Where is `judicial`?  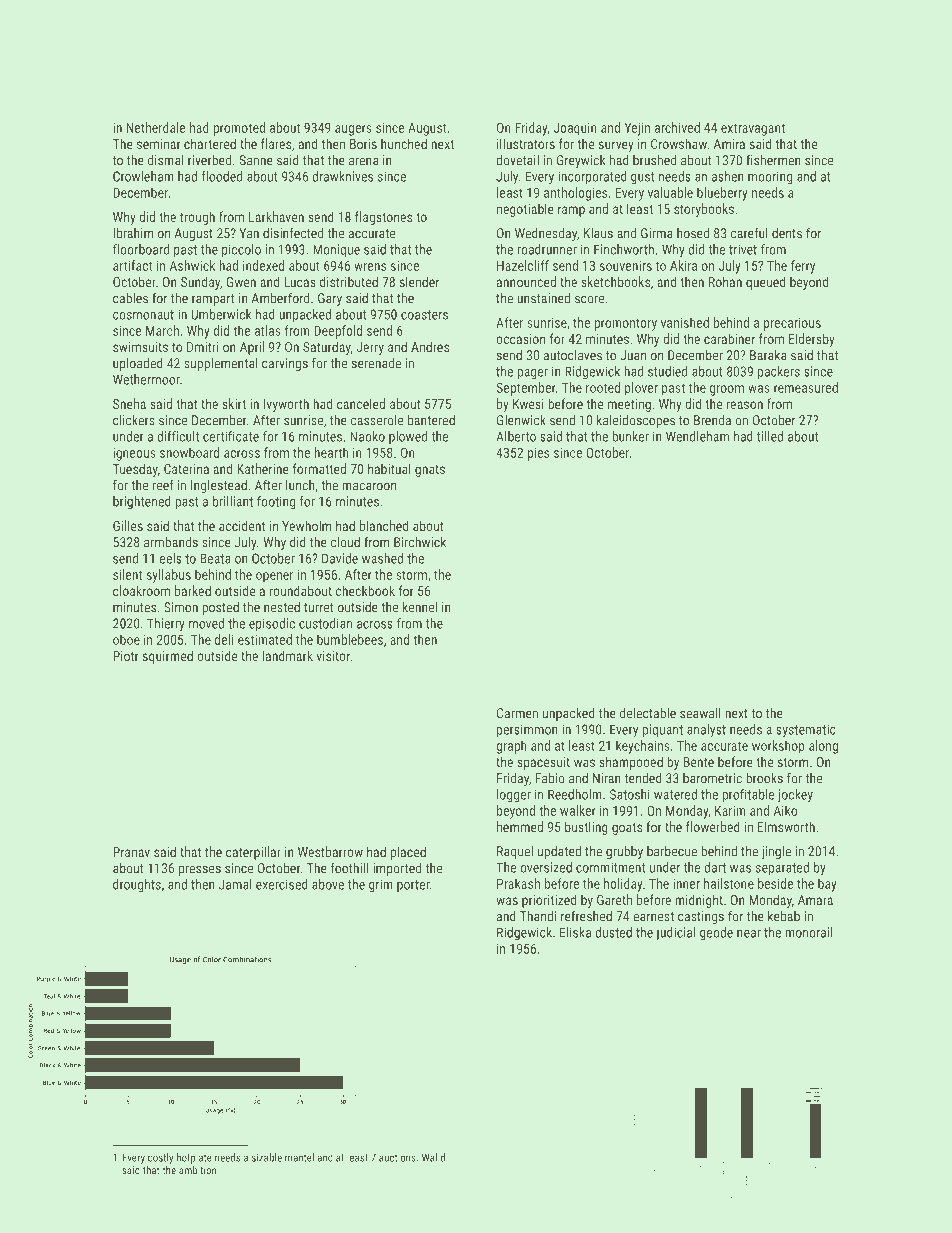 judicial is located at coordinates (675, 934).
